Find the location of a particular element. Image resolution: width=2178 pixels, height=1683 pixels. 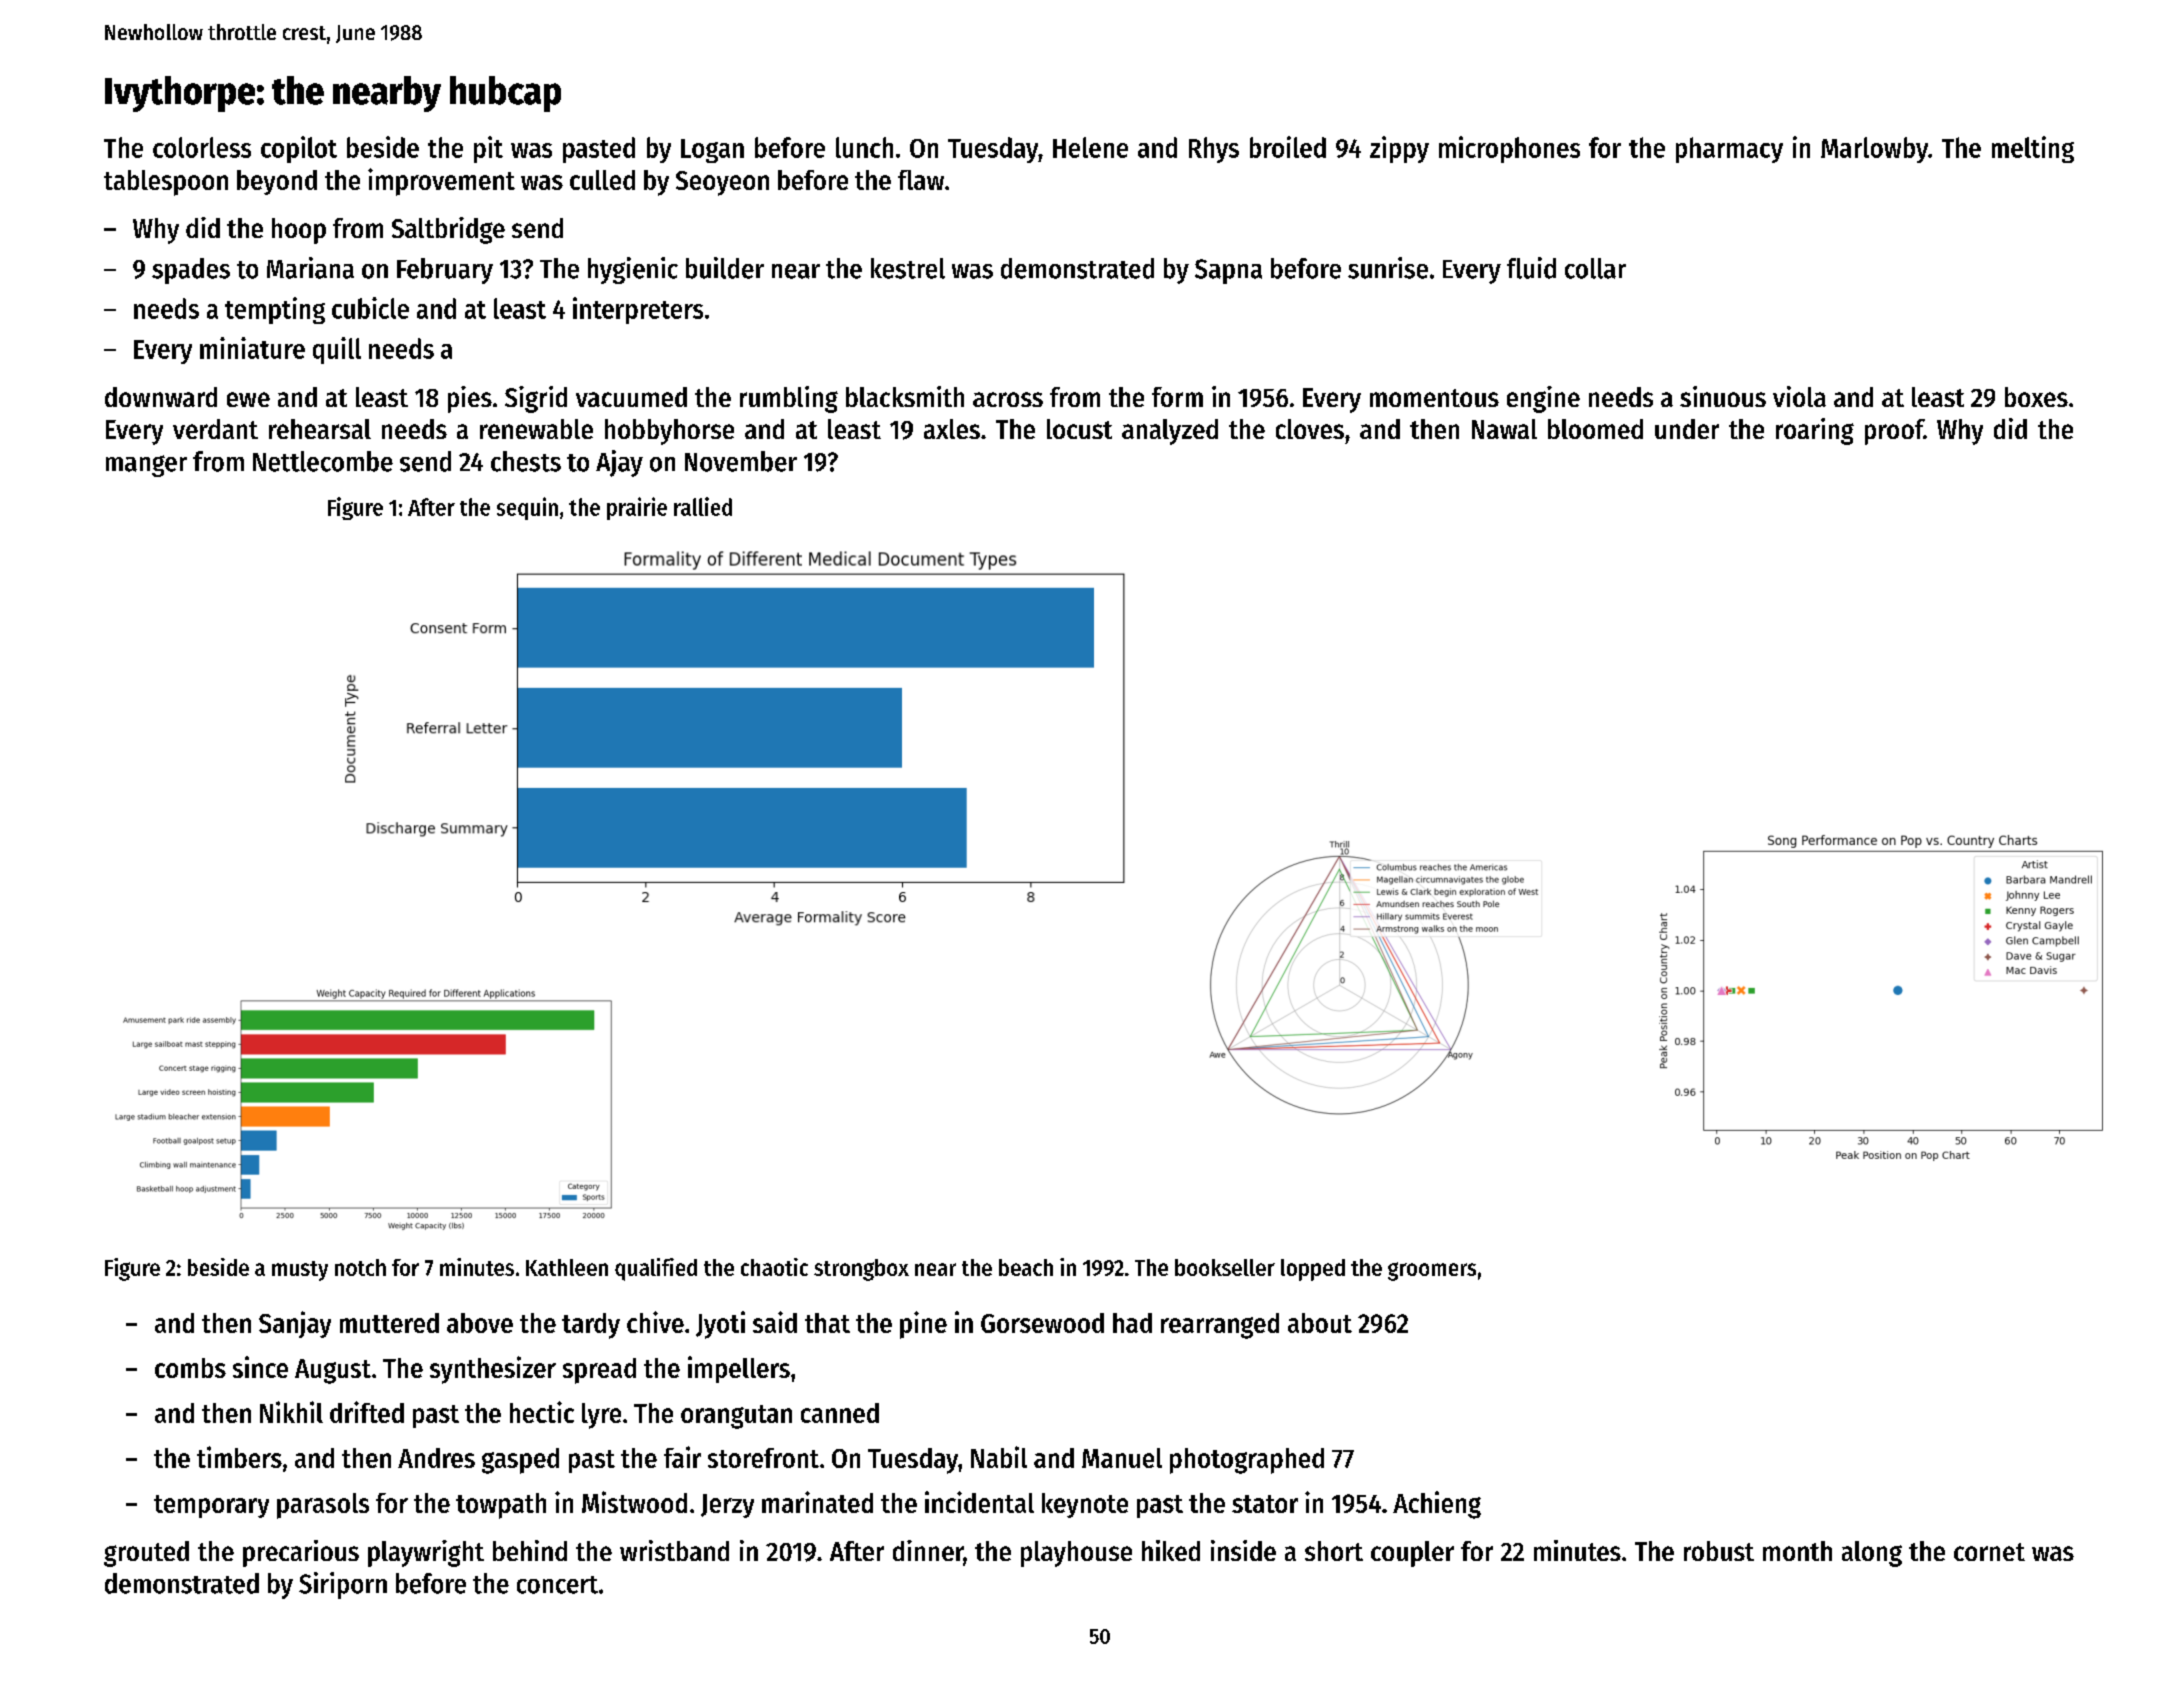

under is located at coordinates (1687, 429).
